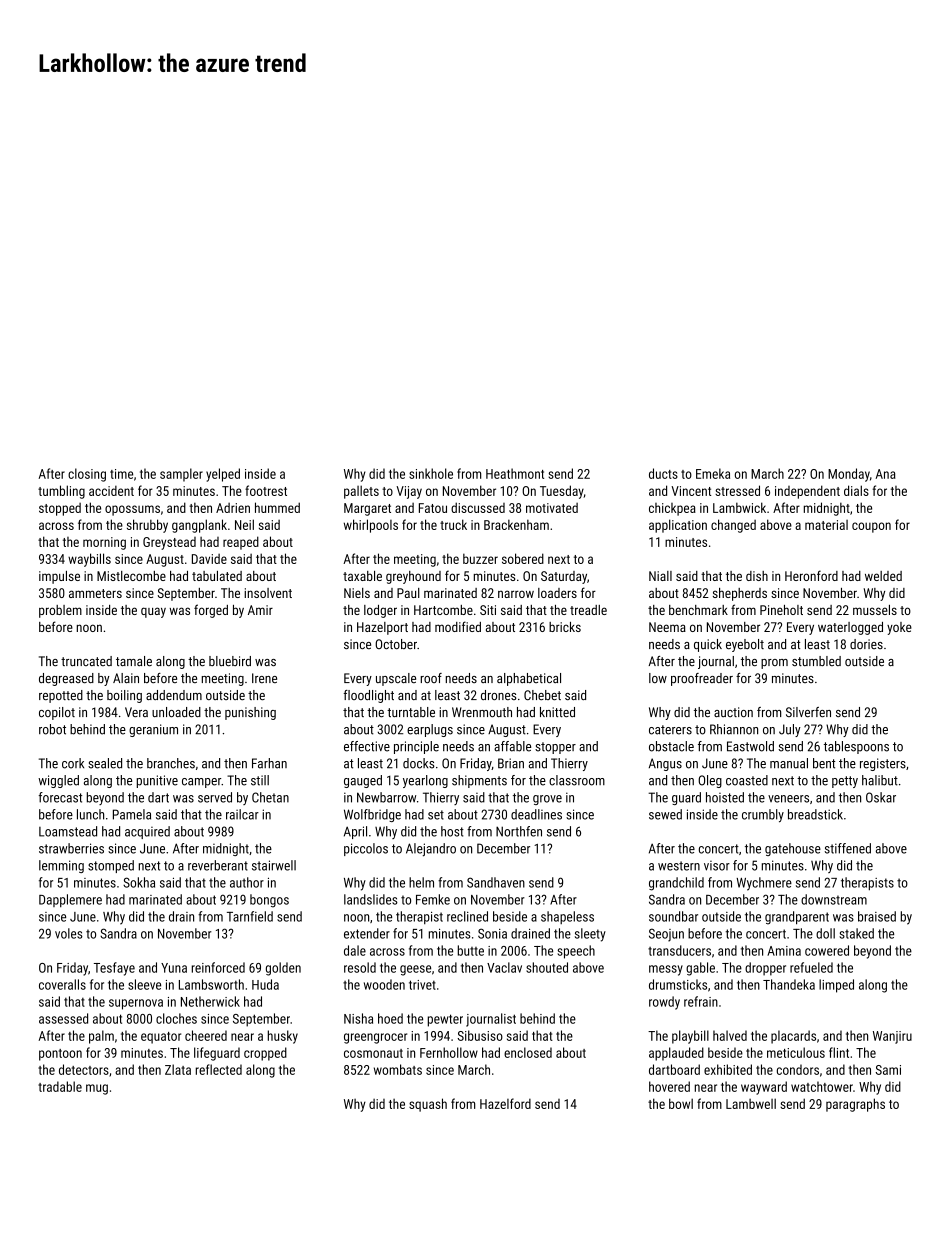  What do you see at coordinates (70, 900) in the image?
I see `Dapplemere` at bounding box center [70, 900].
